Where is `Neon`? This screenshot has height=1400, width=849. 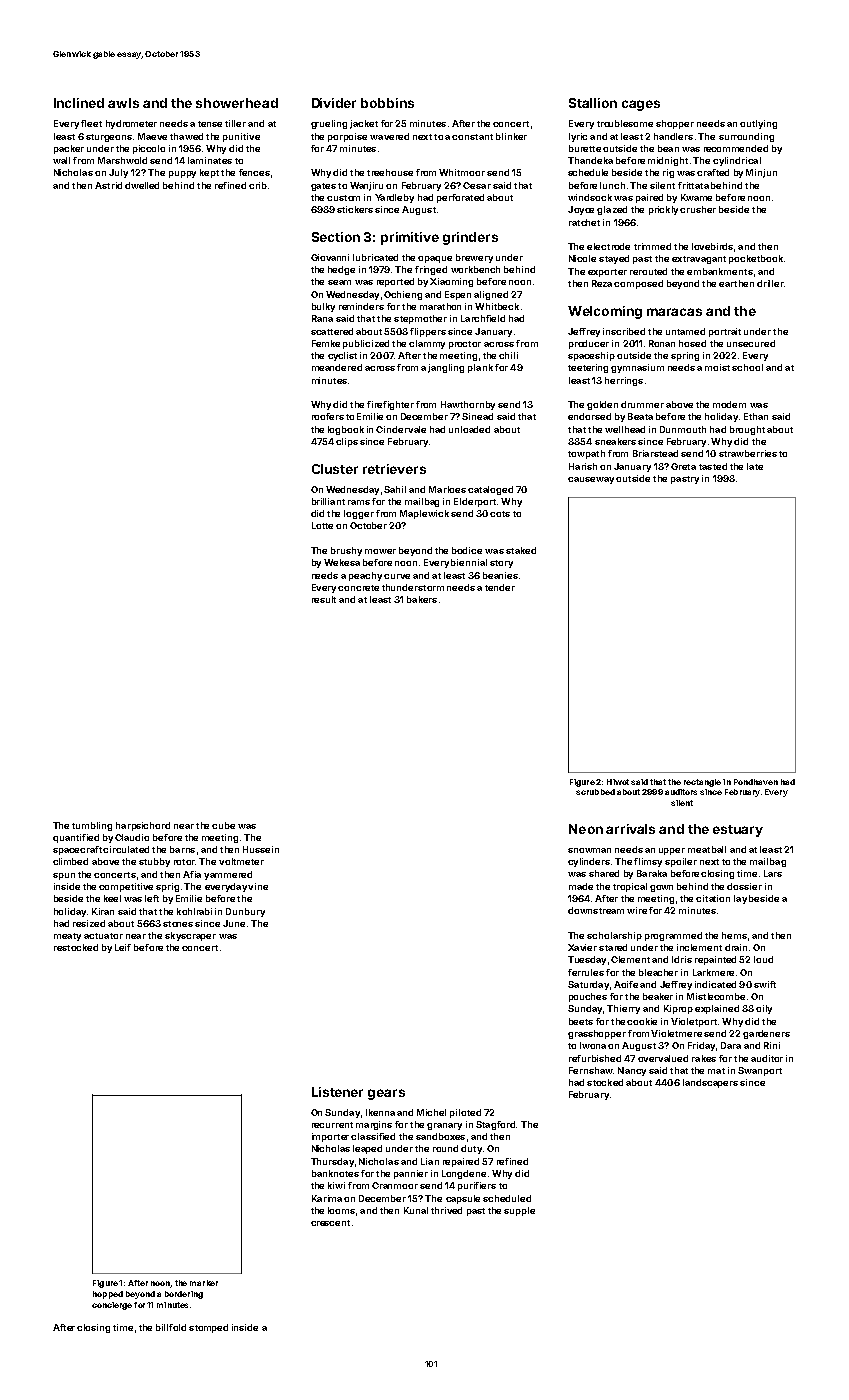 Neon is located at coordinates (586, 829).
